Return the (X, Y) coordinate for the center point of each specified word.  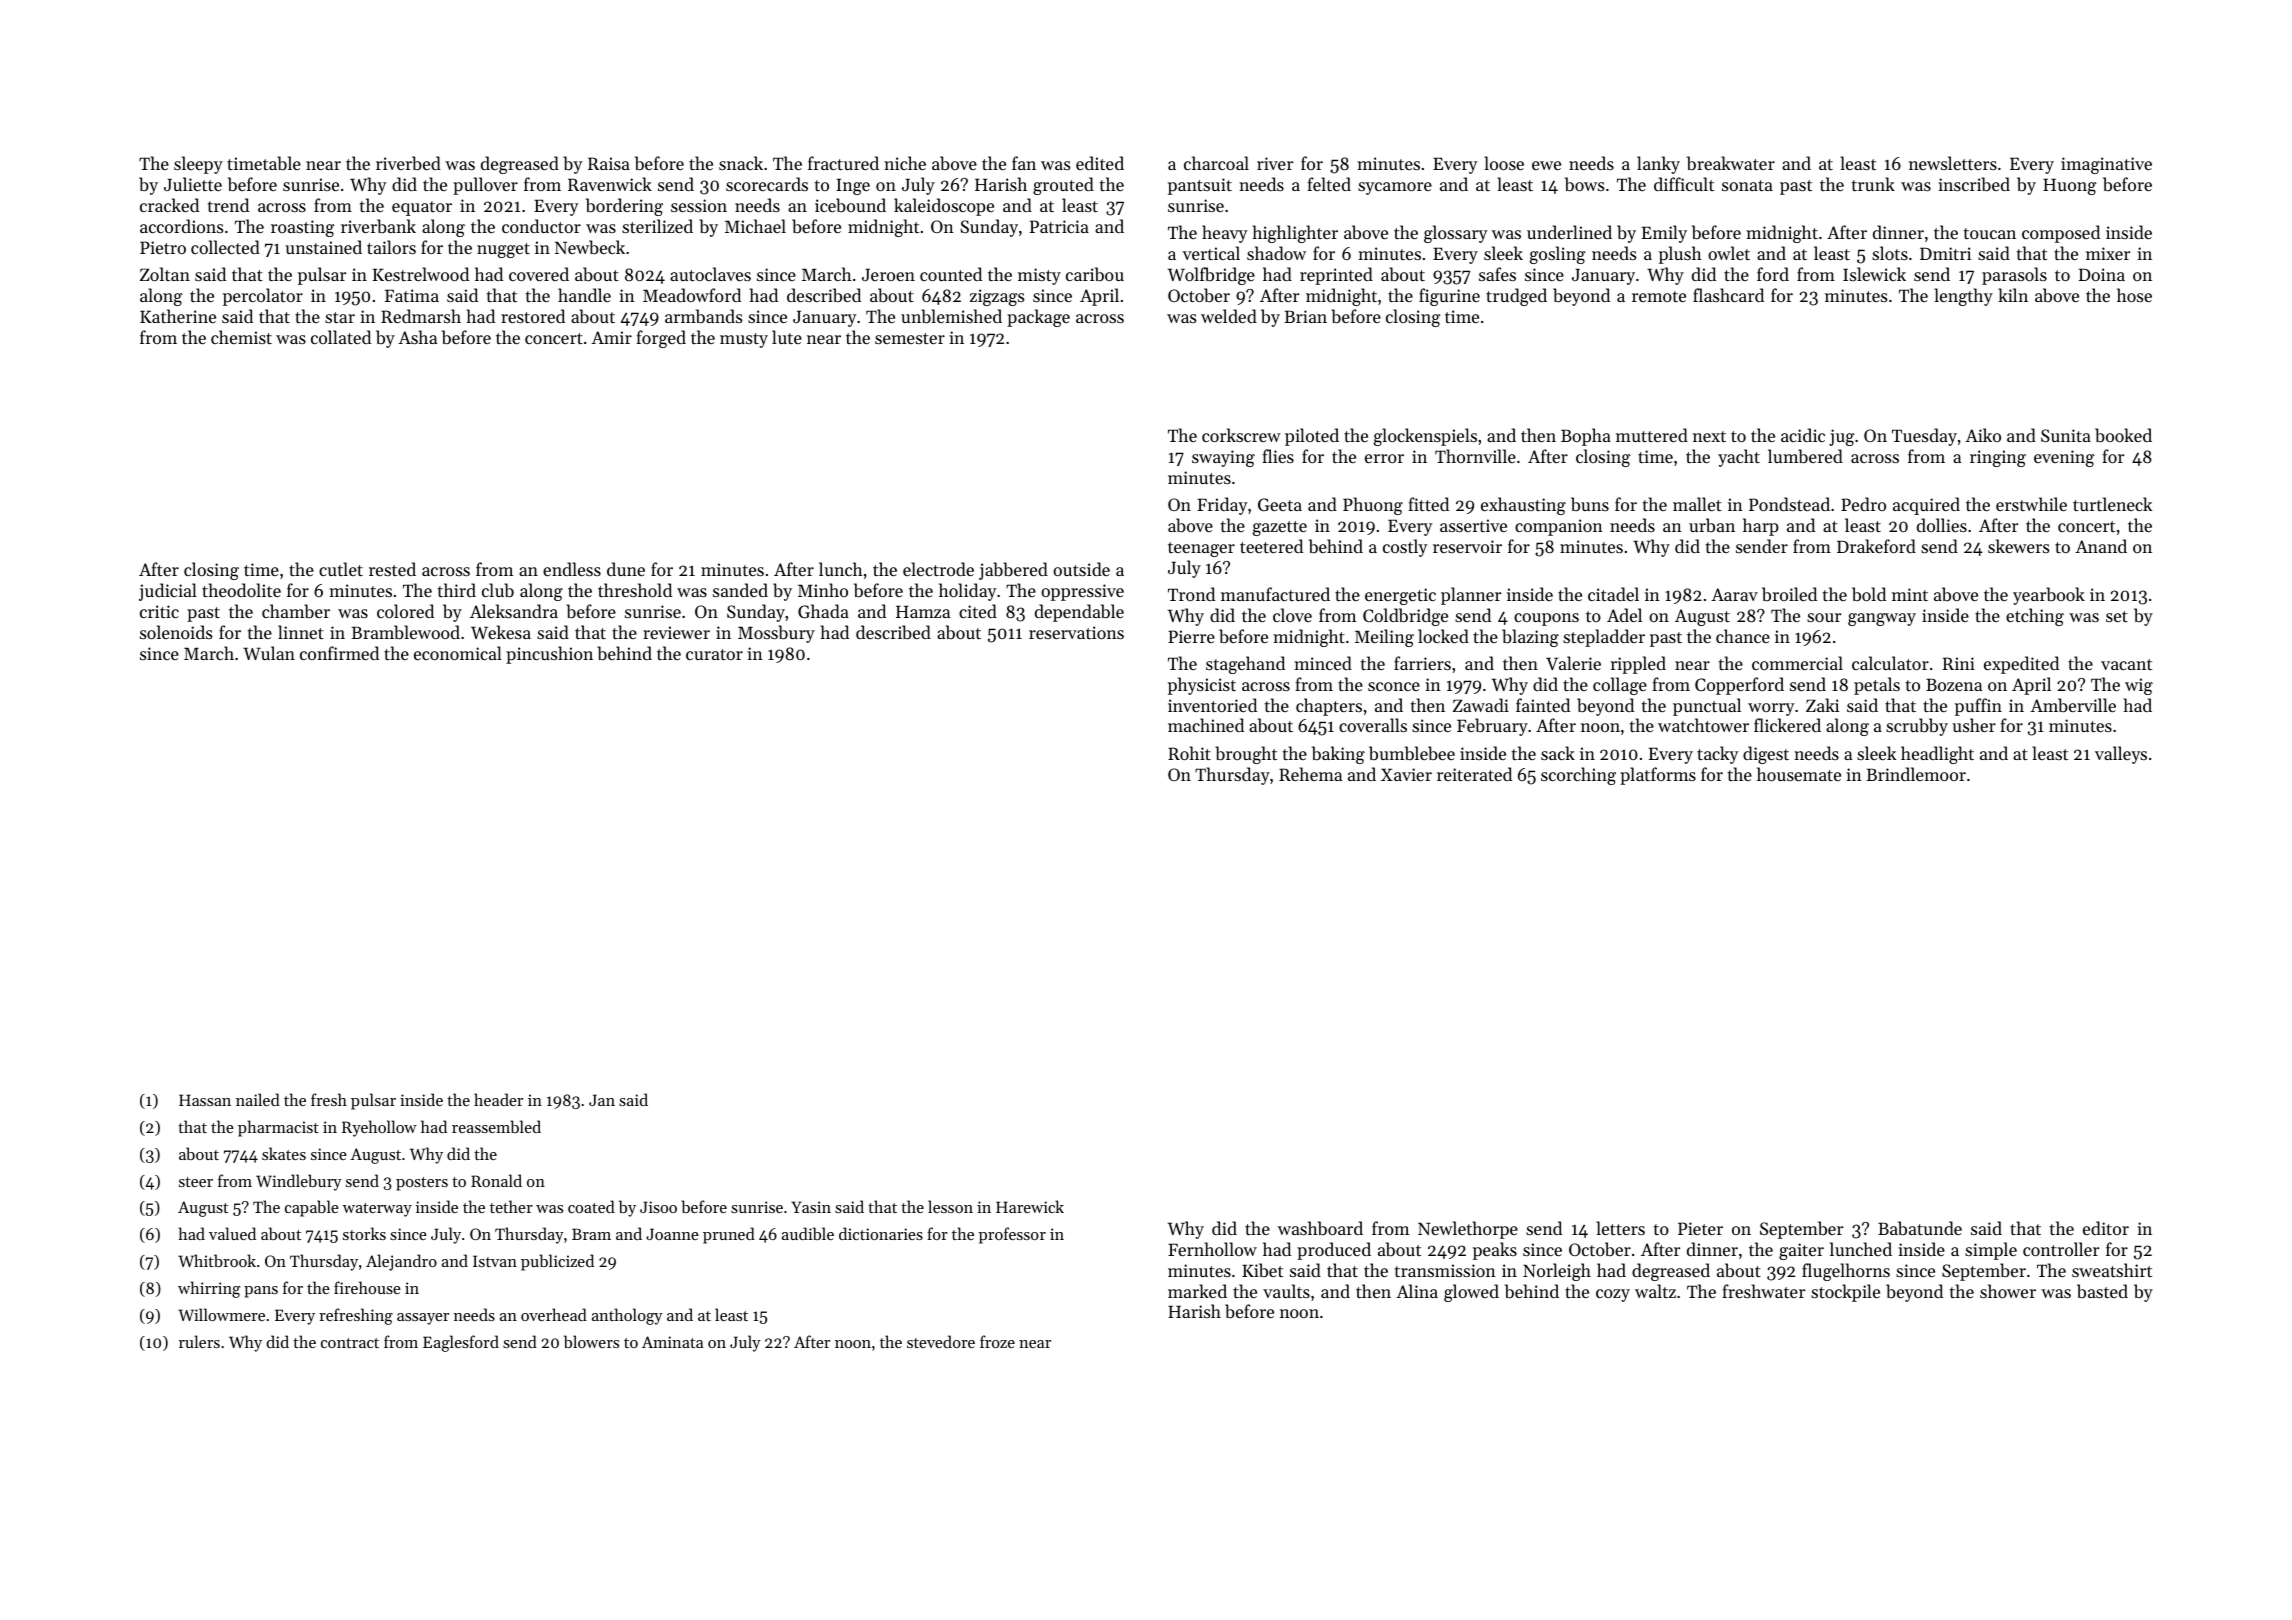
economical (458, 653)
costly (1405, 548)
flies (1278, 456)
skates (284, 1153)
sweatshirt (2112, 1270)
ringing (1998, 458)
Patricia (1059, 226)
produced (1334, 1251)
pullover (485, 186)
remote (1659, 296)
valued (232, 1233)
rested (392, 569)
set (2117, 616)
